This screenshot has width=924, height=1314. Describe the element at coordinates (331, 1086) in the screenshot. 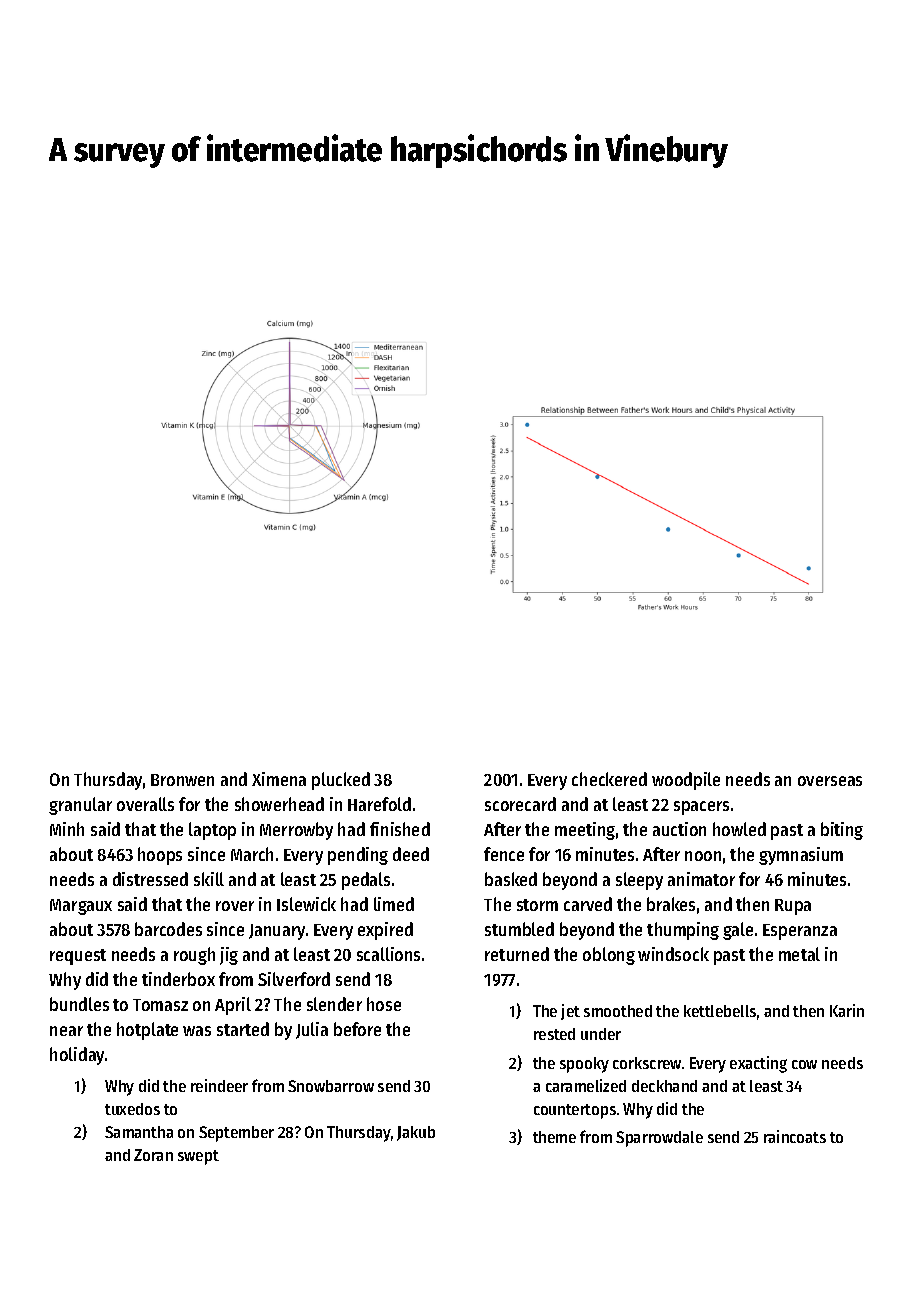

I see `Snowbarrow` at that location.
